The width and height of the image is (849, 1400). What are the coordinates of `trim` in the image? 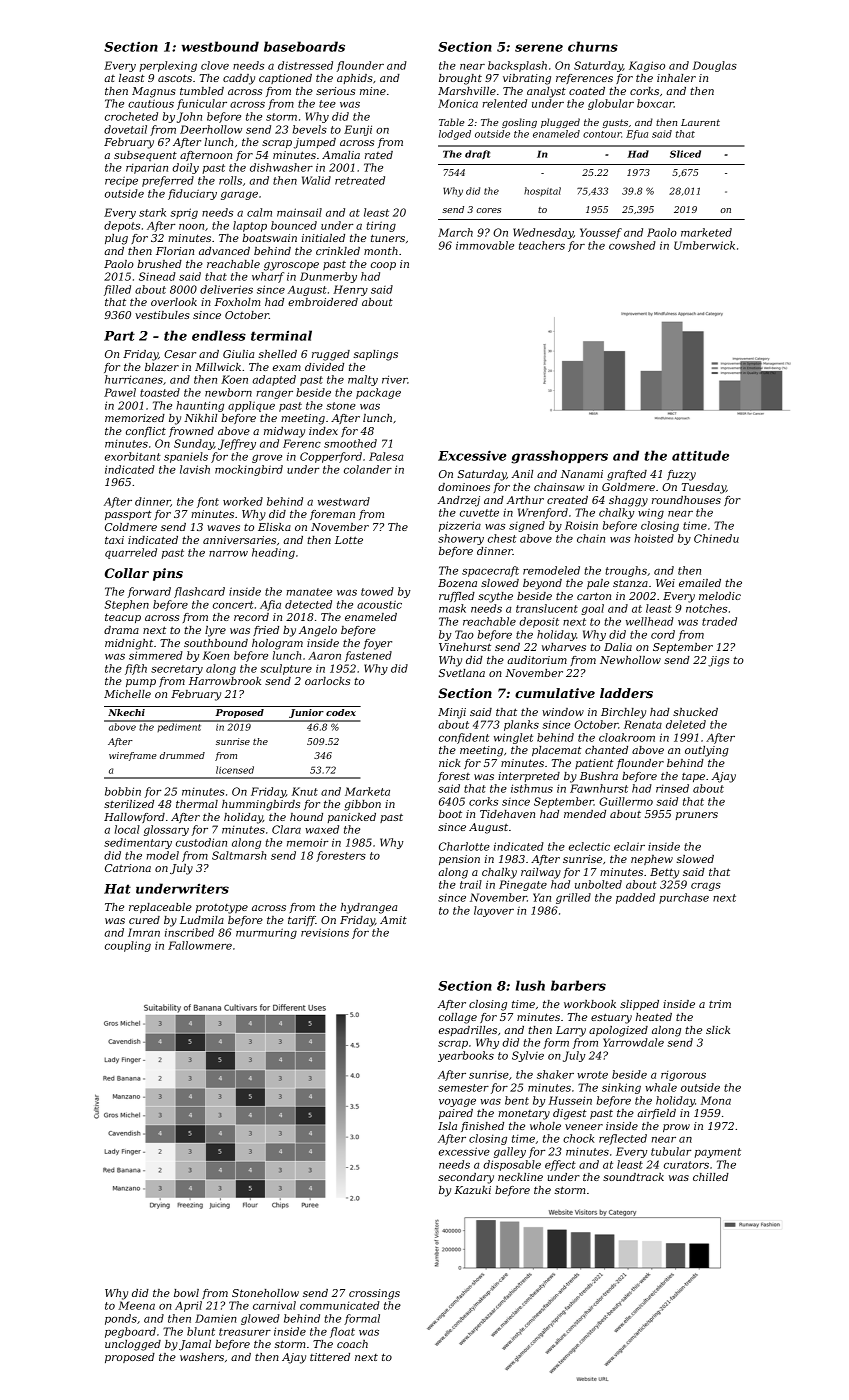 It's located at (720, 1004).
